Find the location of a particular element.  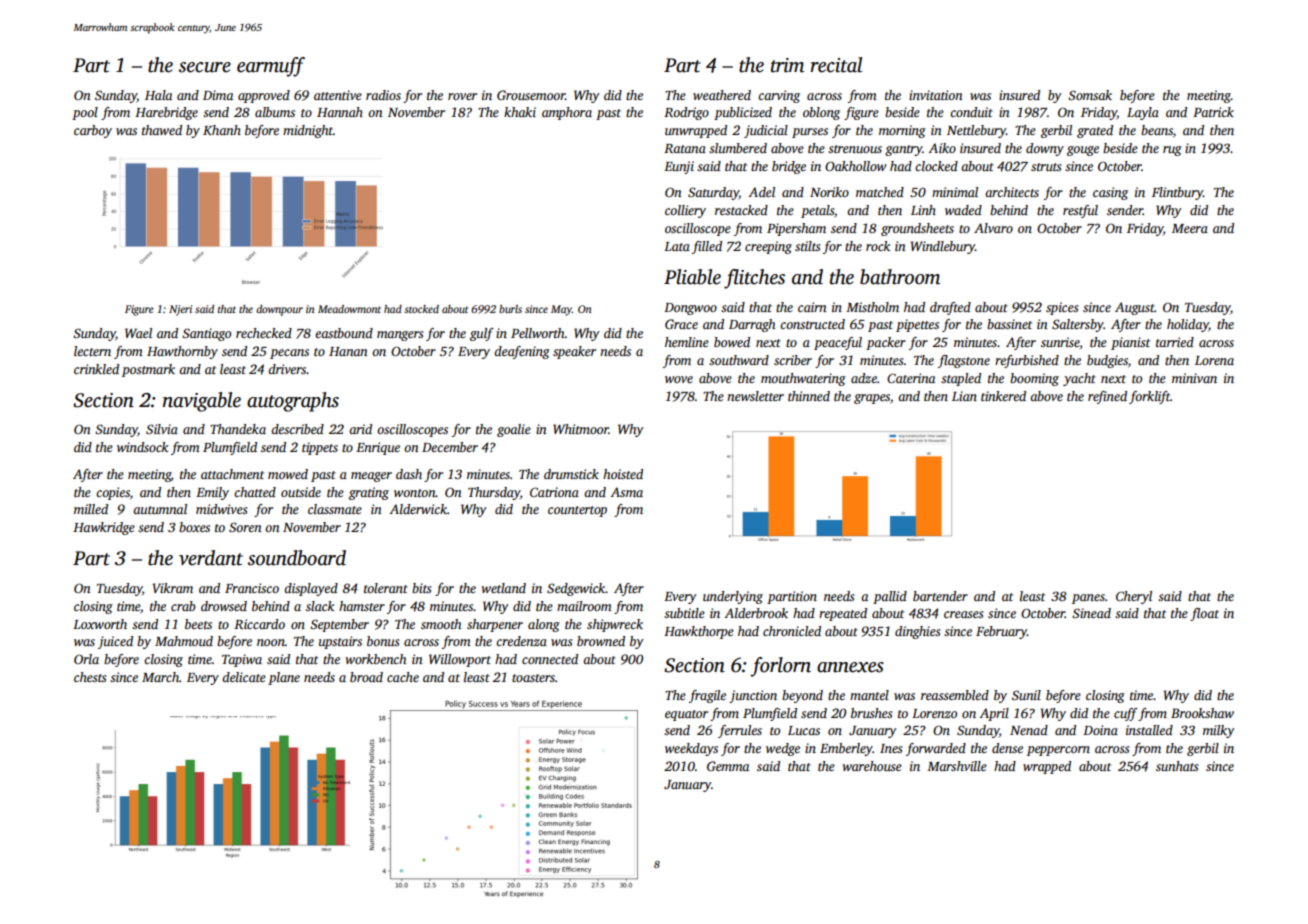

earmuff is located at coordinates (271, 67).
